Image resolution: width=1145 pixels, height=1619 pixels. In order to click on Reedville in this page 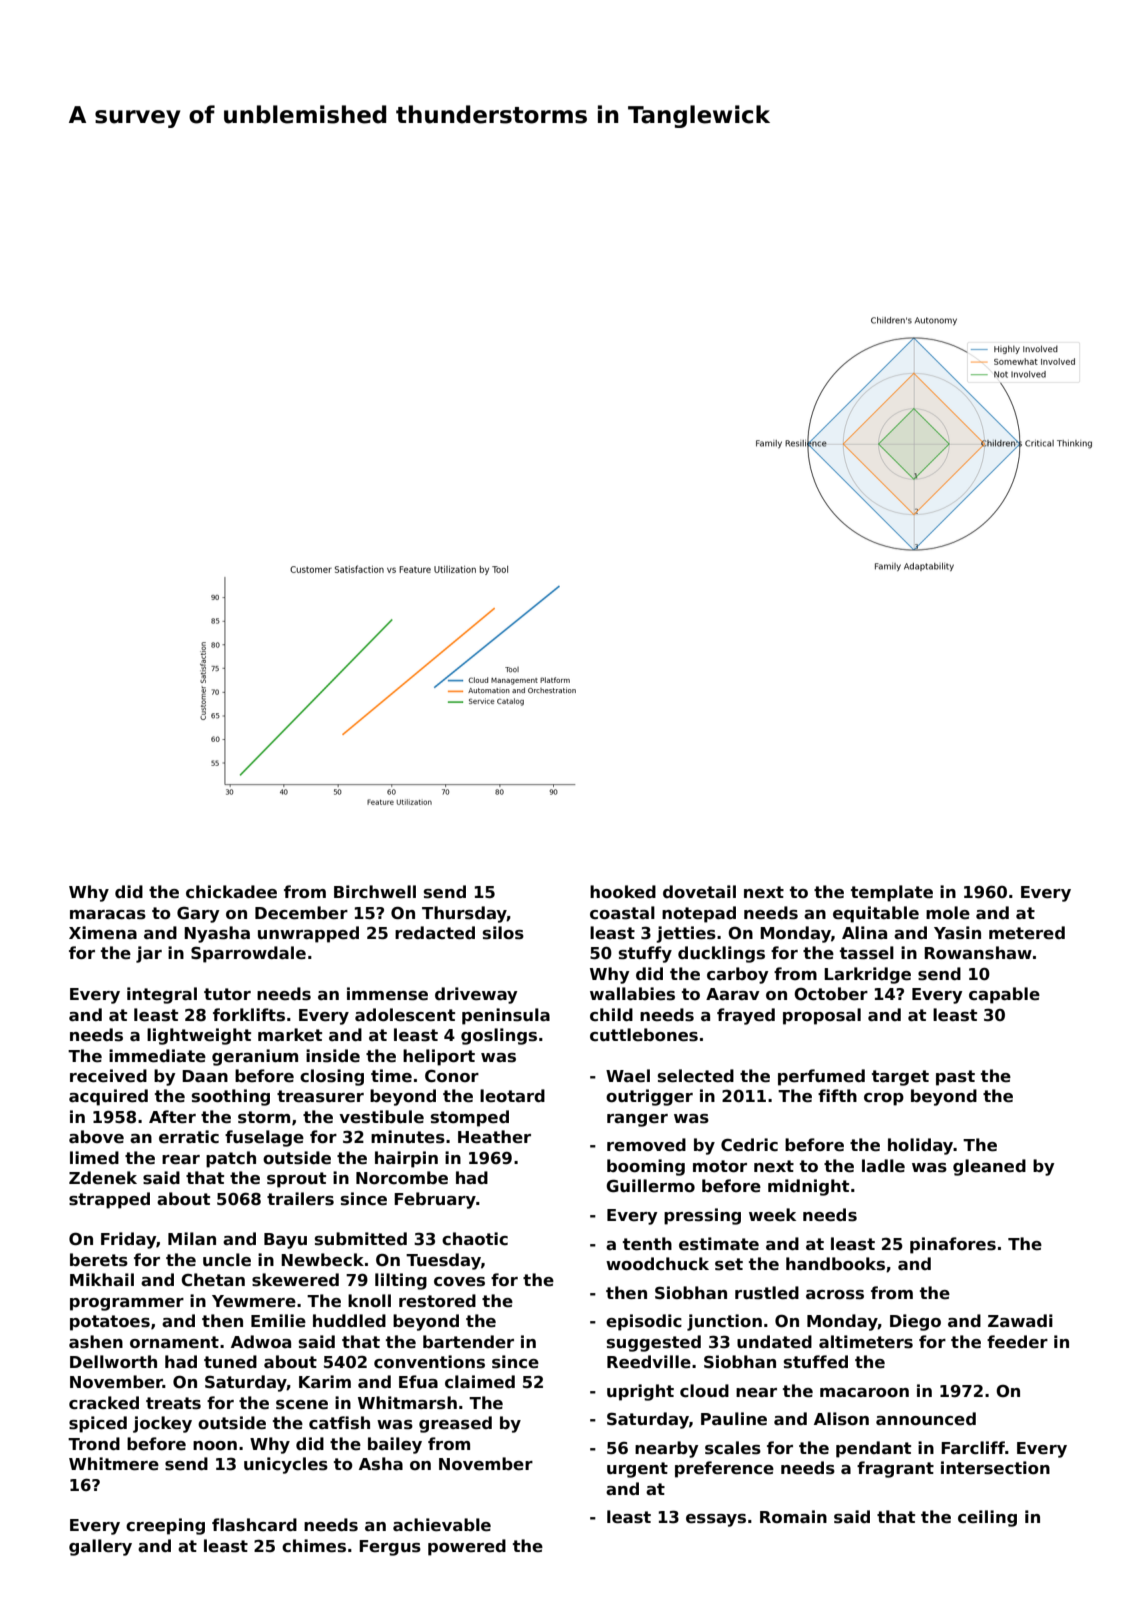, I will do `click(649, 1362)`.
